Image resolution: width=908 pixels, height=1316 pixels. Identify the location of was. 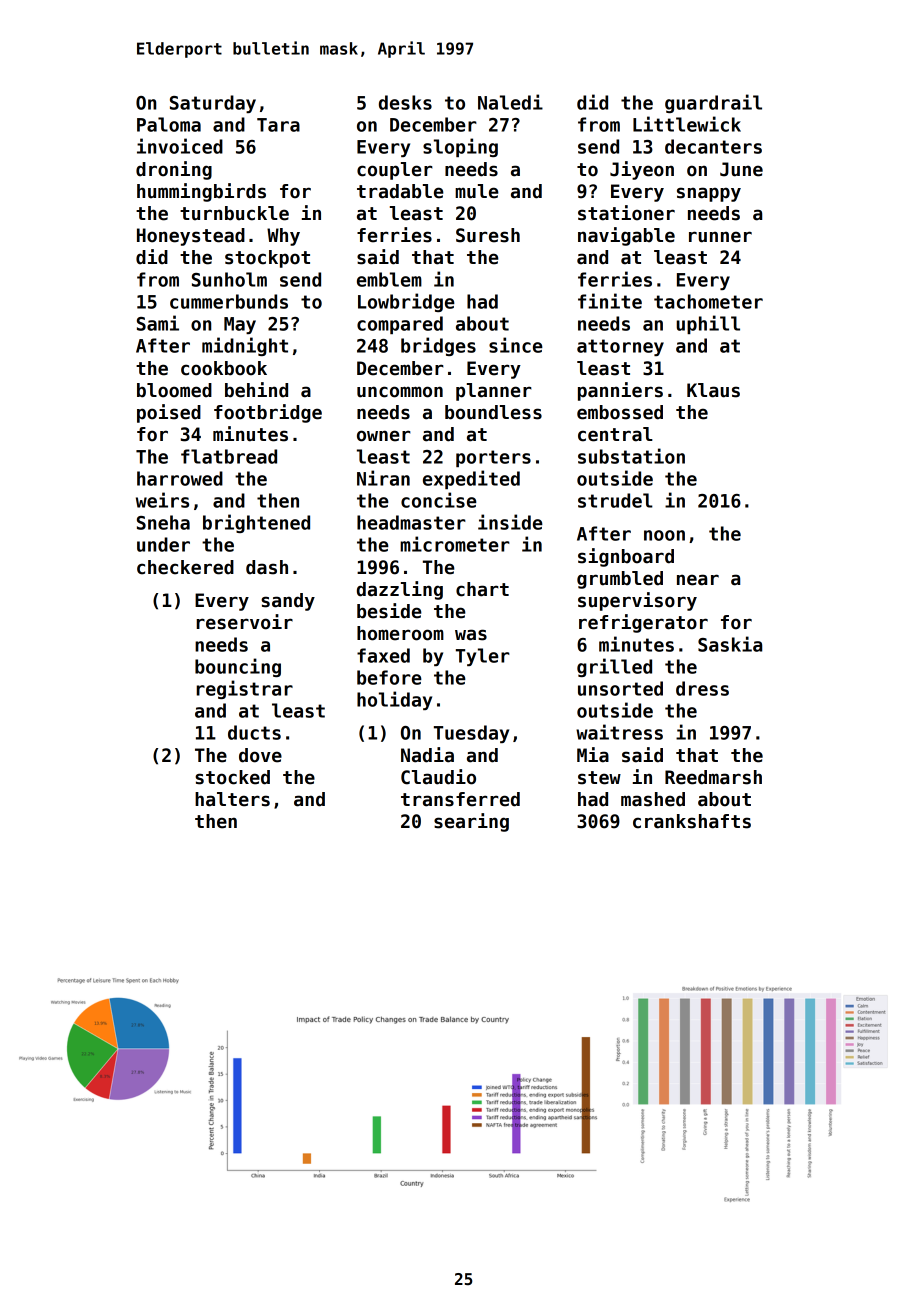
(471, 635).
